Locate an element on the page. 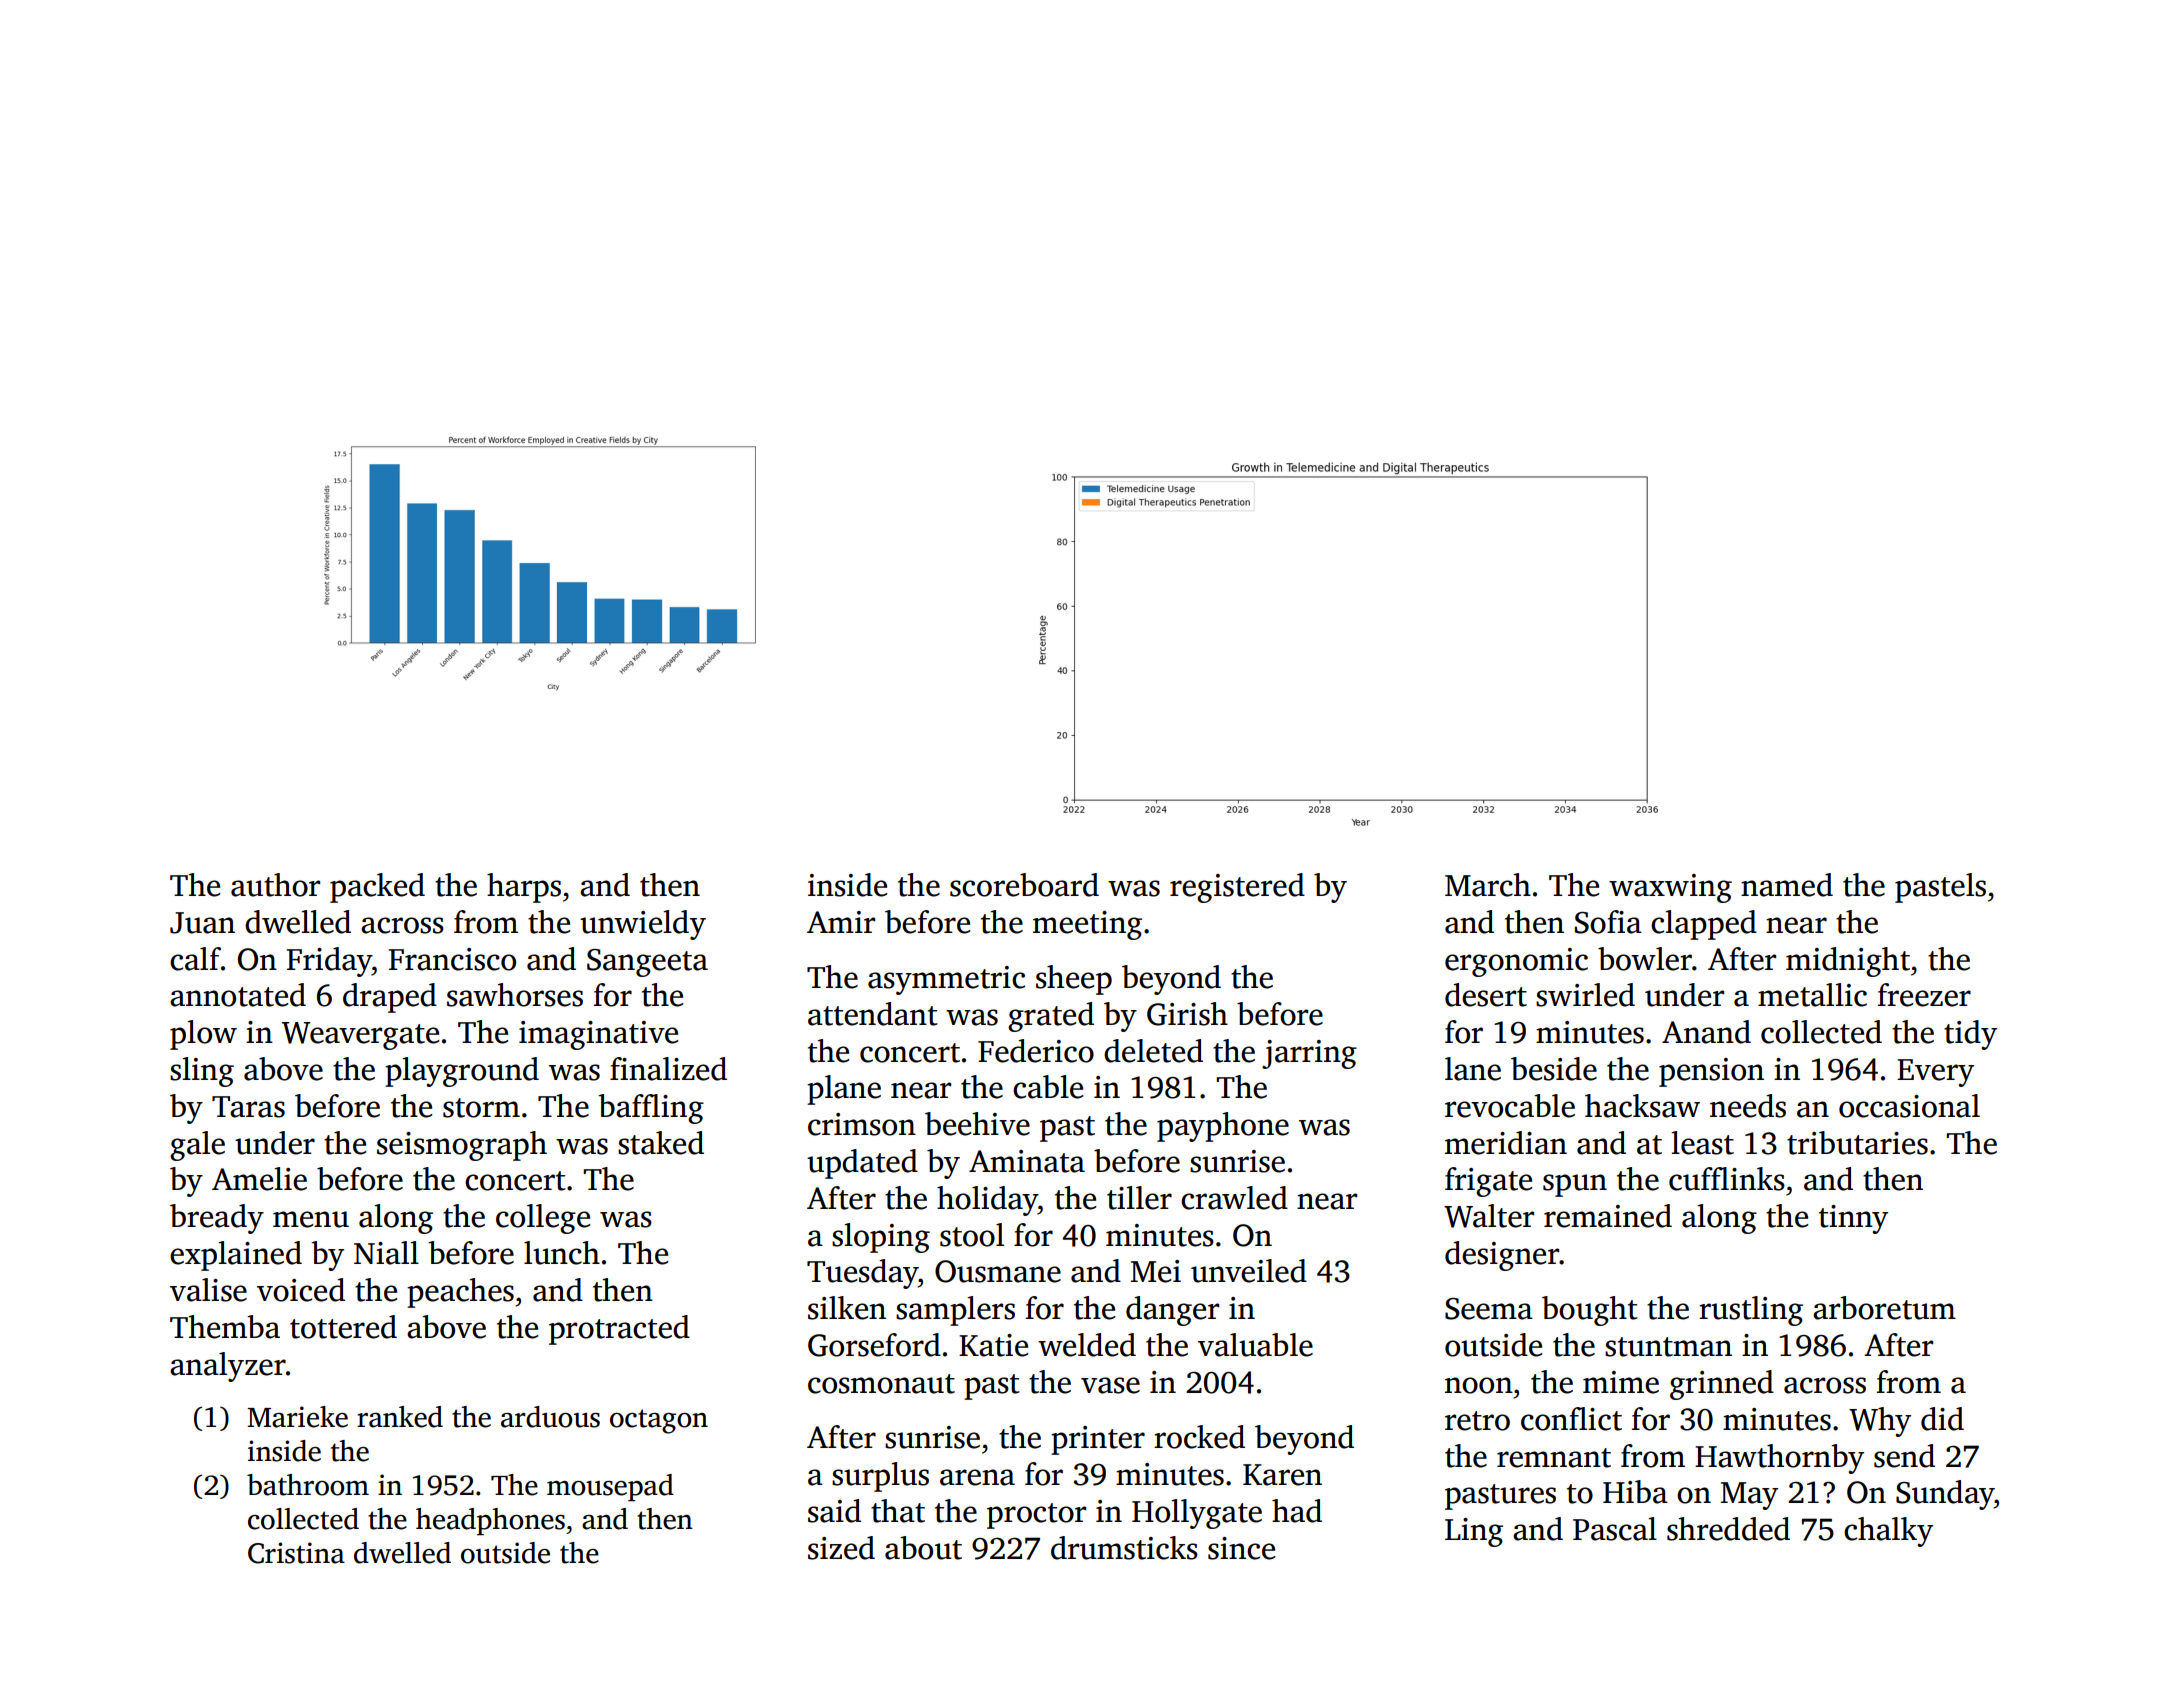  drumsticks is located at coordinates (1124, 1548).
